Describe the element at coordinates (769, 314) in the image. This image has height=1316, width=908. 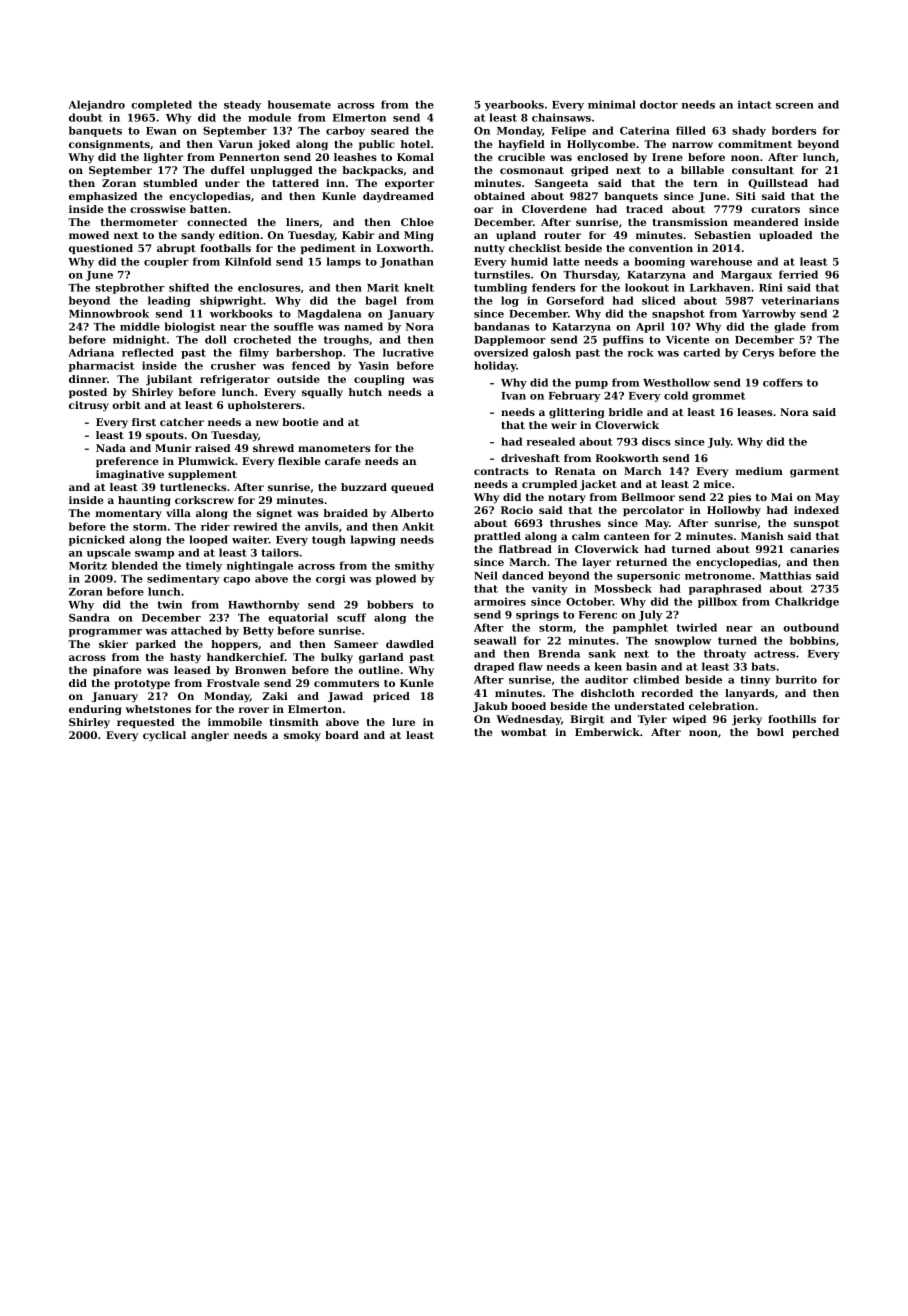
I see `Yarrowby` at that location.
